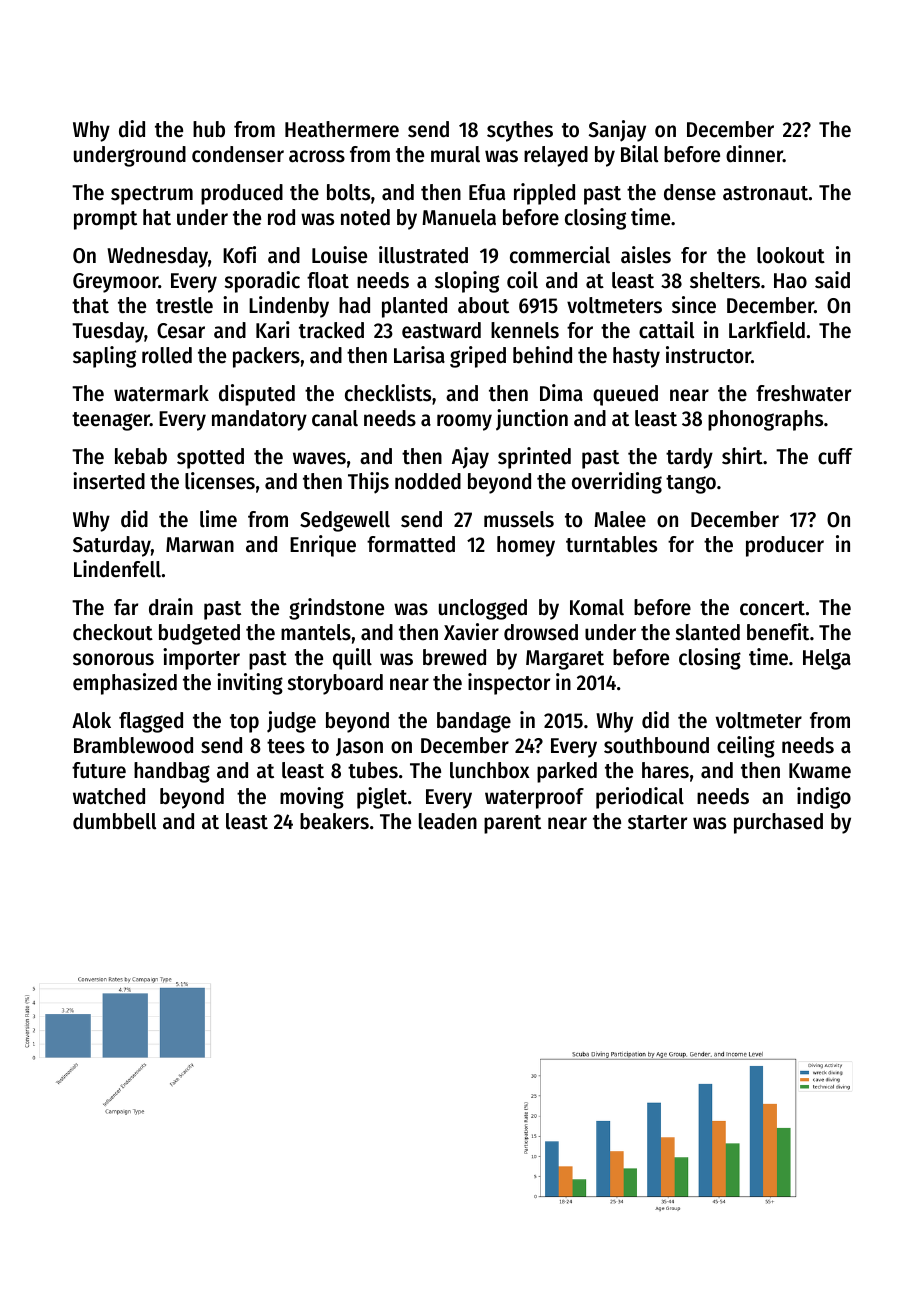  What do you see at coordinates (827, 659) in the image?
I see `Helga` at bounding box center [827, 659].
